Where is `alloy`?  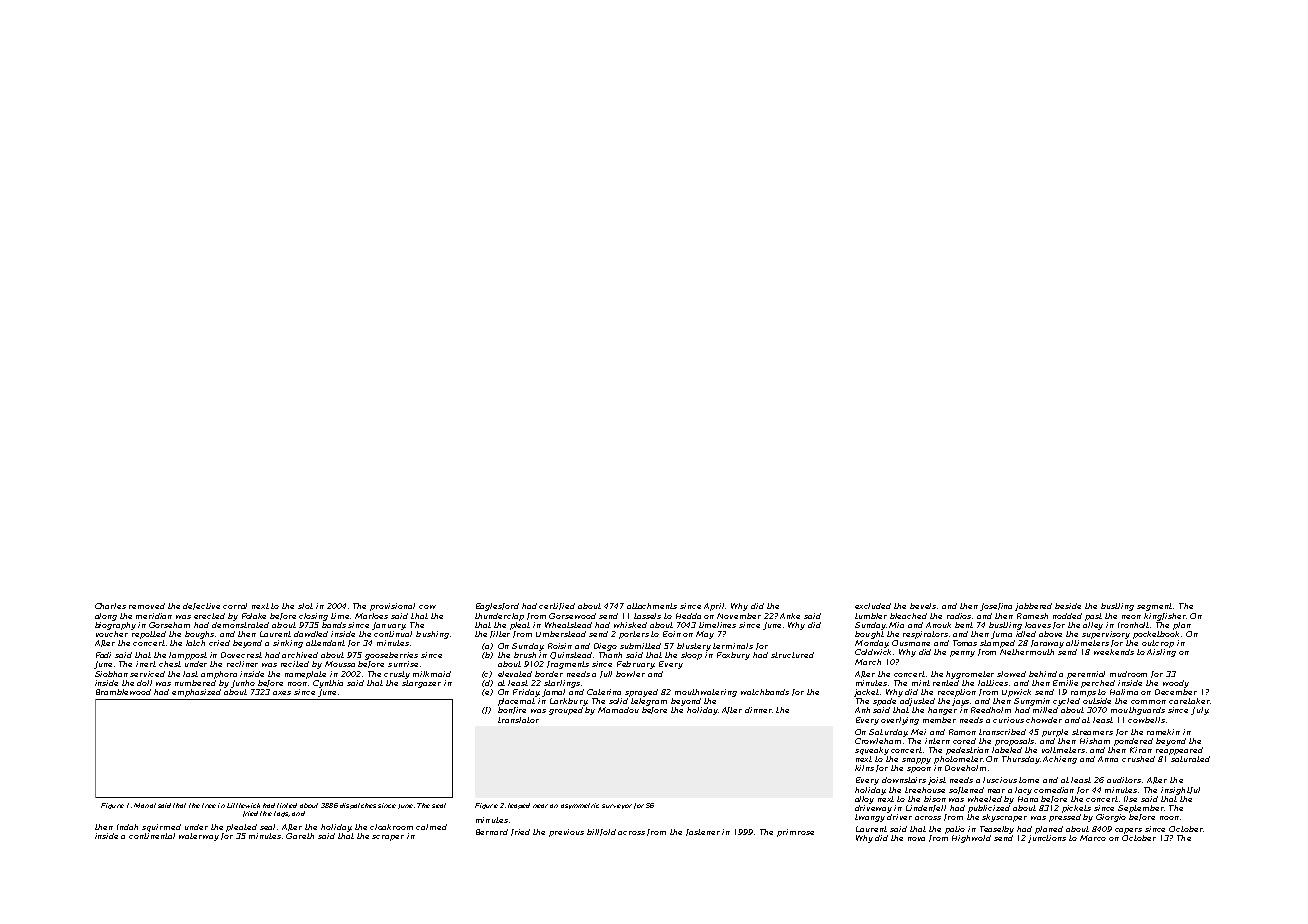 alloy is located at coordinates (864, 800).
